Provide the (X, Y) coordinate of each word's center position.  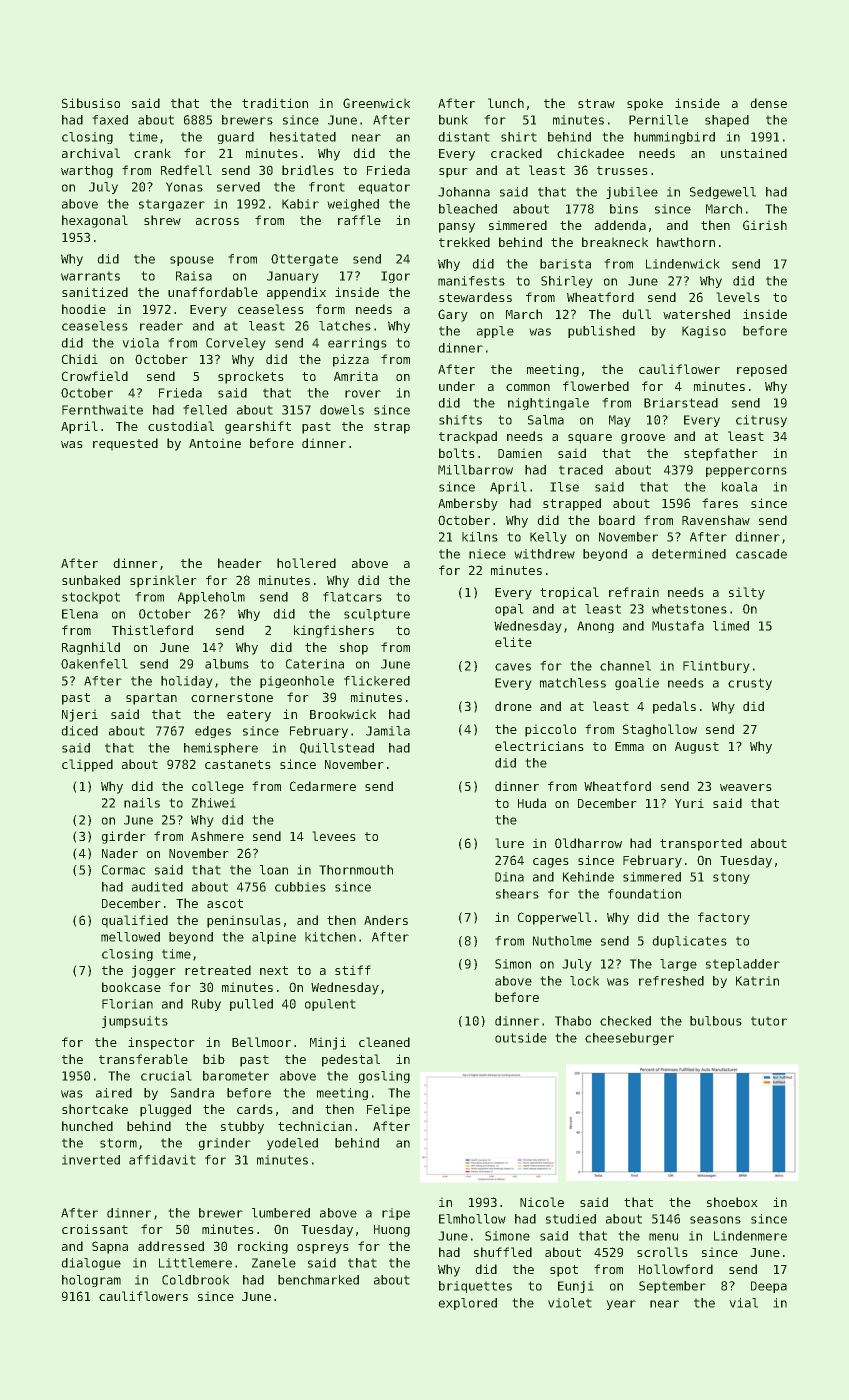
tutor (769, 1021)
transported (701, 844)
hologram (91, 1281)
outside (521, 1038)
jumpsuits (135, 1022)
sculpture (377, 615)
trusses (622, 170)
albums (227, 664)
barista (565, 264)
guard (235, 138)
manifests (471, 281)
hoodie (84, 309)
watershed (696, 314)
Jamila (388, 731)
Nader (120, 853)
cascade (761, 554)
